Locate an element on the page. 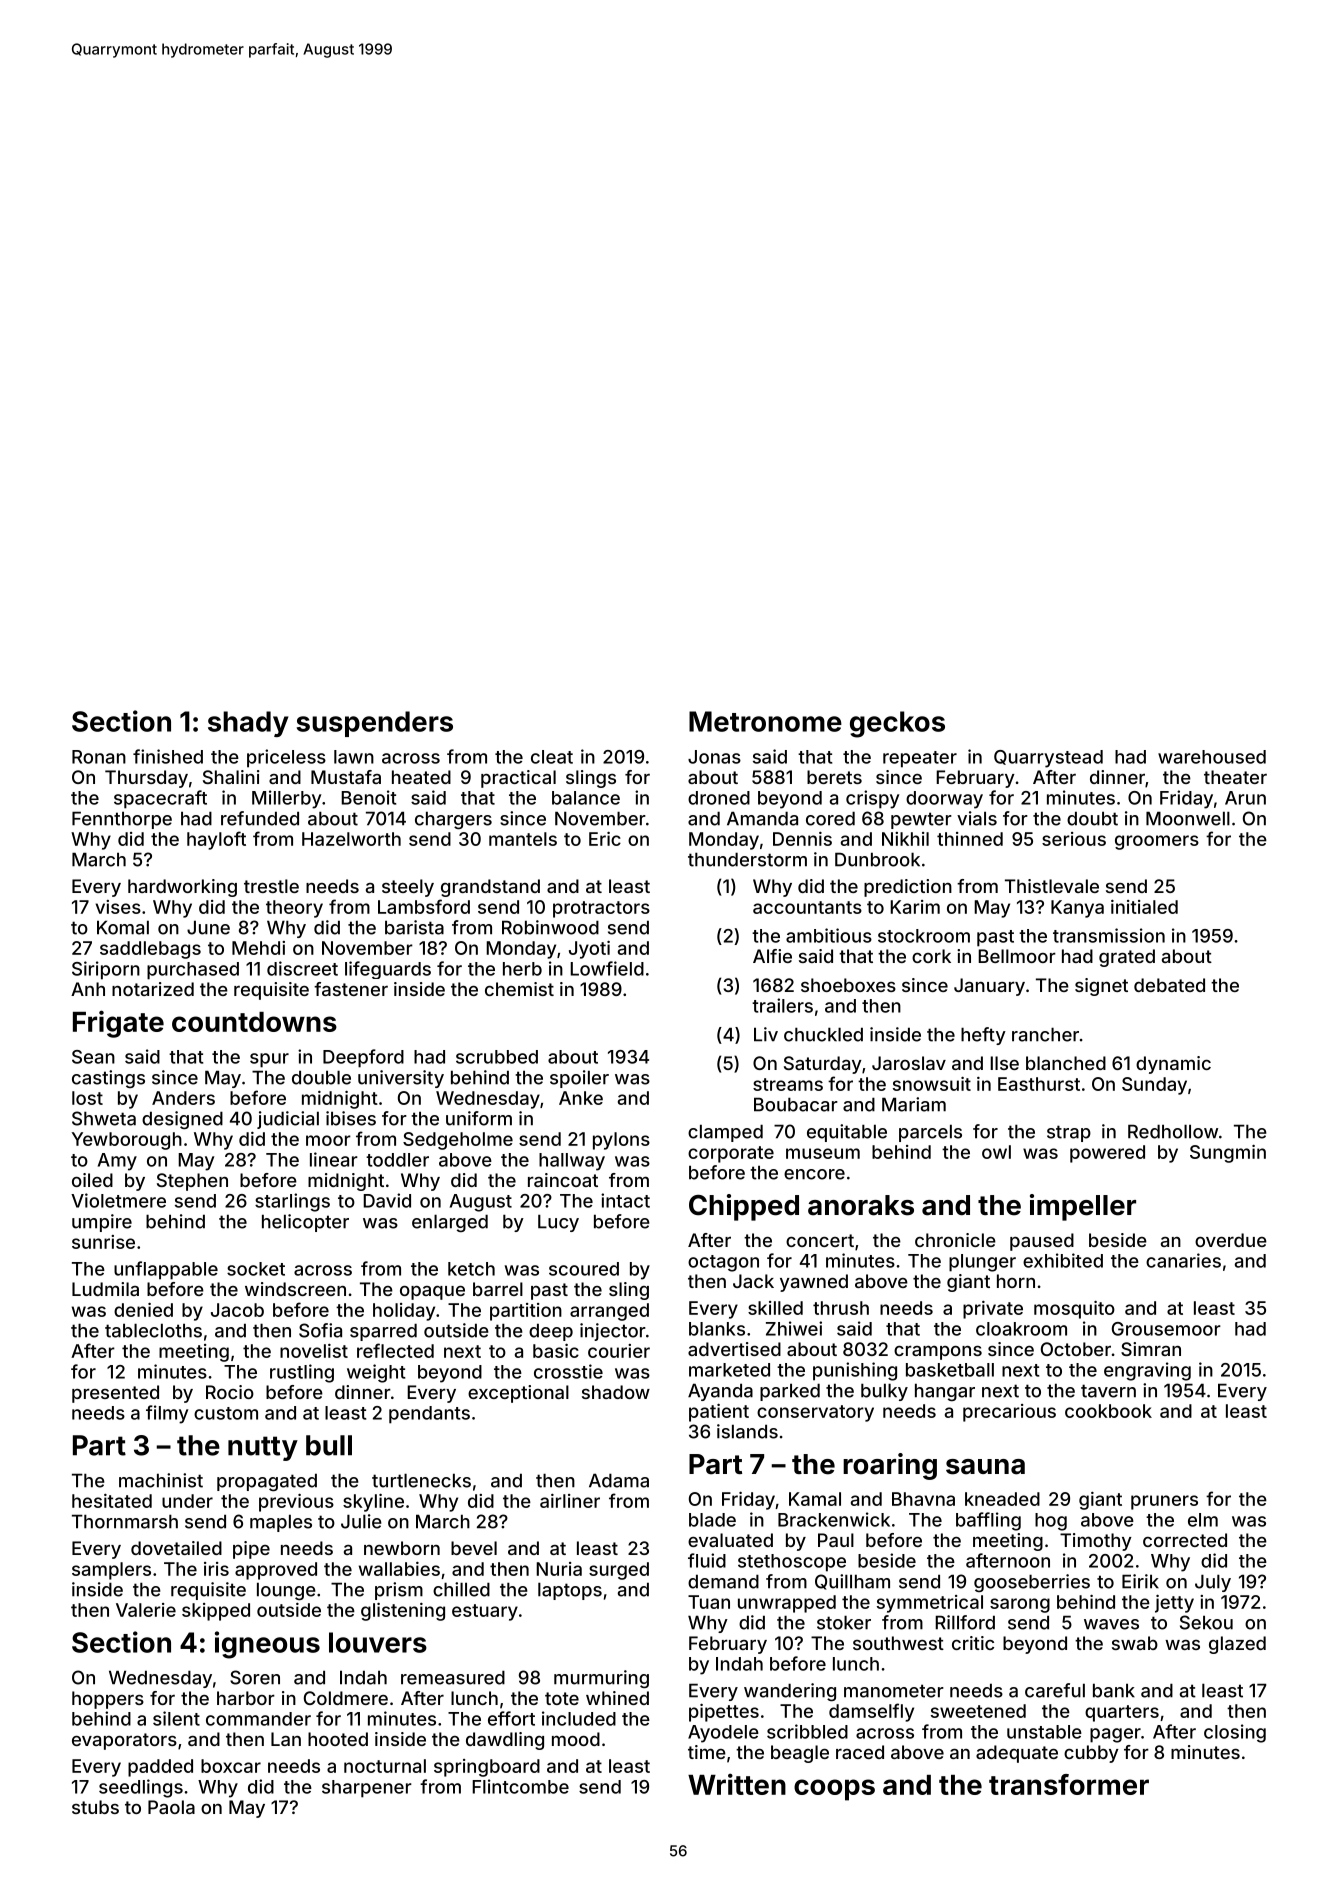 This page has height=1892, width=1338. injector is located at coordinates (613, 1332).
